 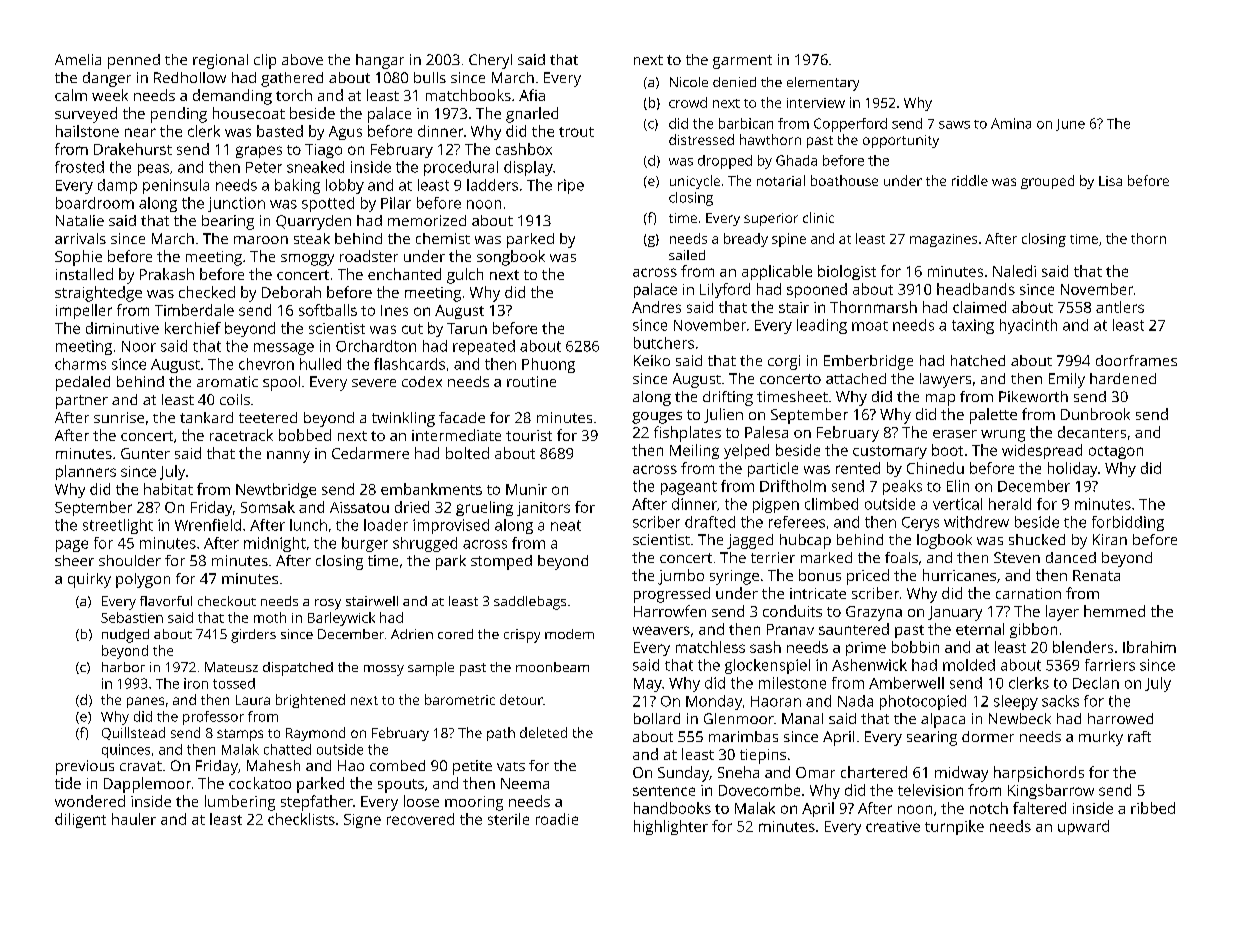 What do you see at coordinates (80, 364) in the document?
I see `charms` at bounding box center [80, 364].
